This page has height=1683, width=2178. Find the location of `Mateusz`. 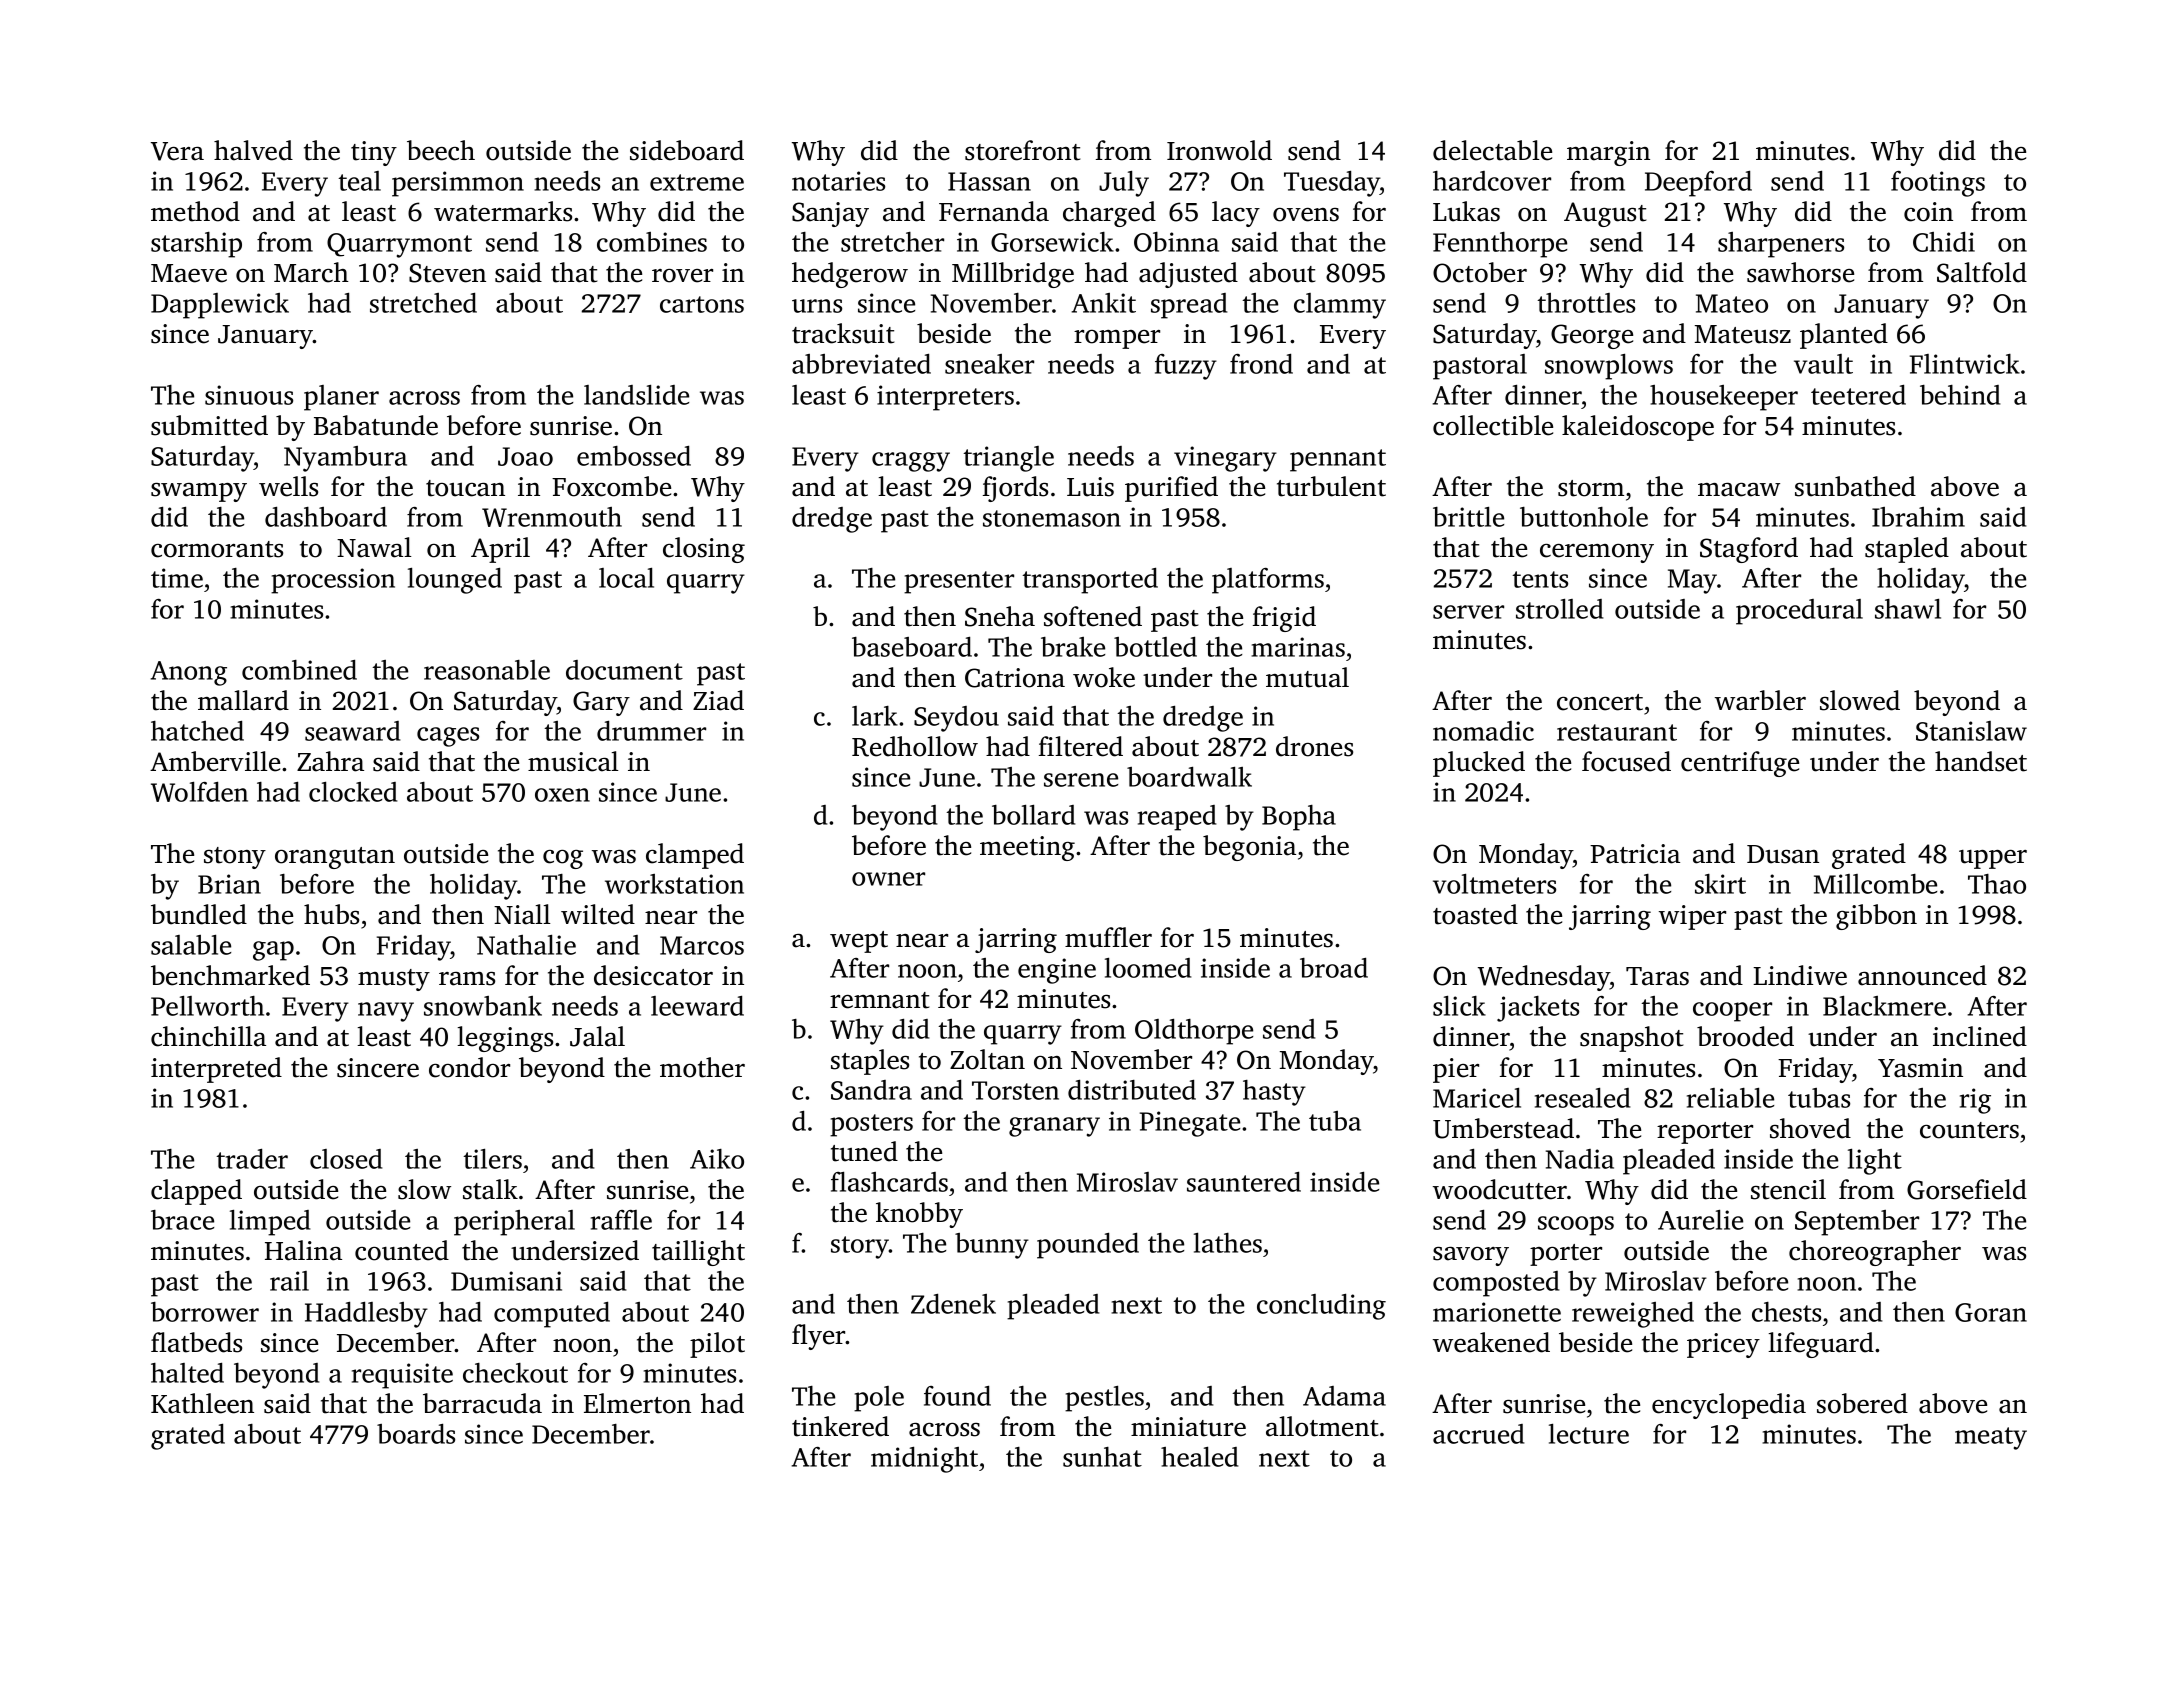

Mateusz is located at coordinates (1743, 334).
